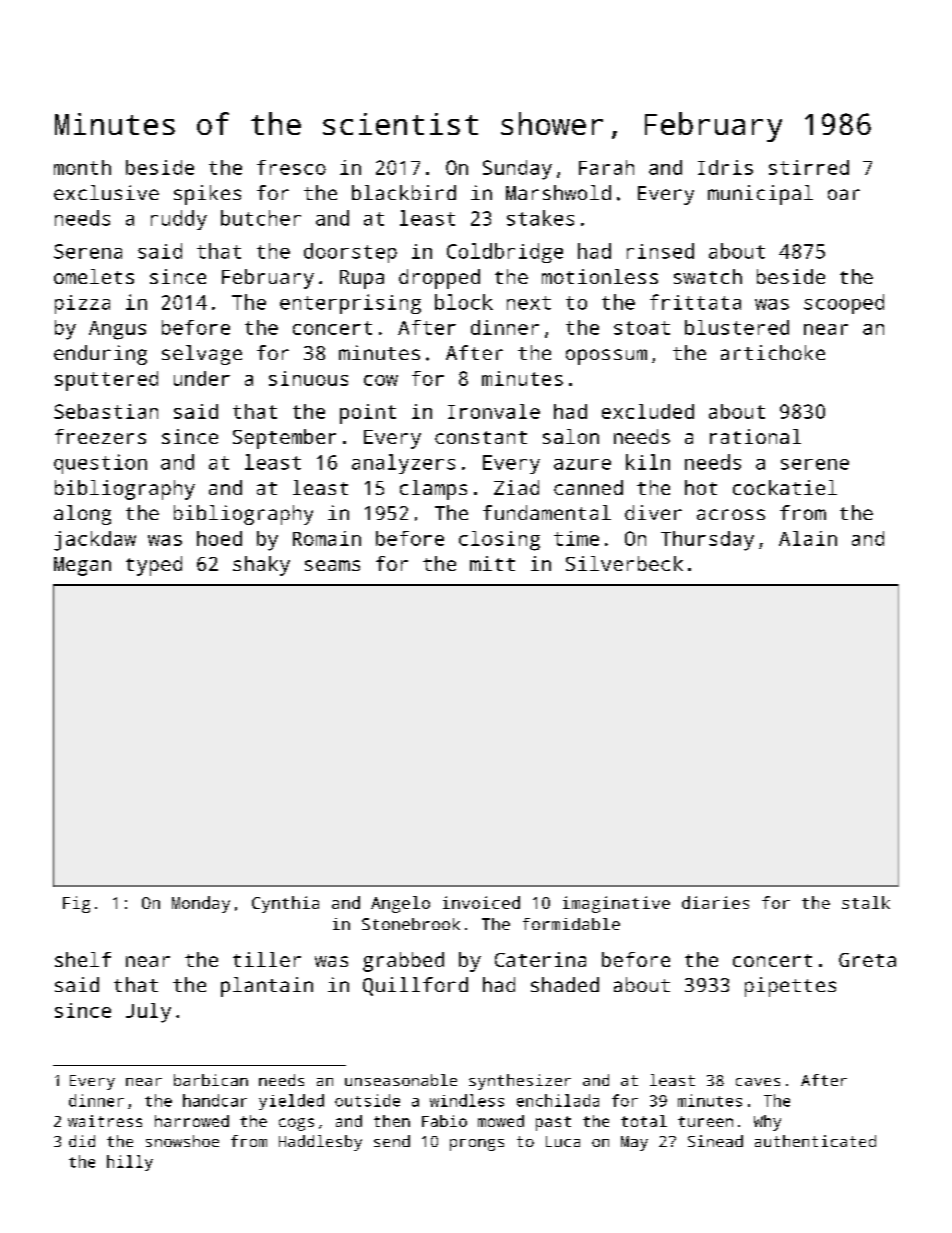  Describe the element at coordinates (82, 1141) in the screenshot. I see `did` at that location.
